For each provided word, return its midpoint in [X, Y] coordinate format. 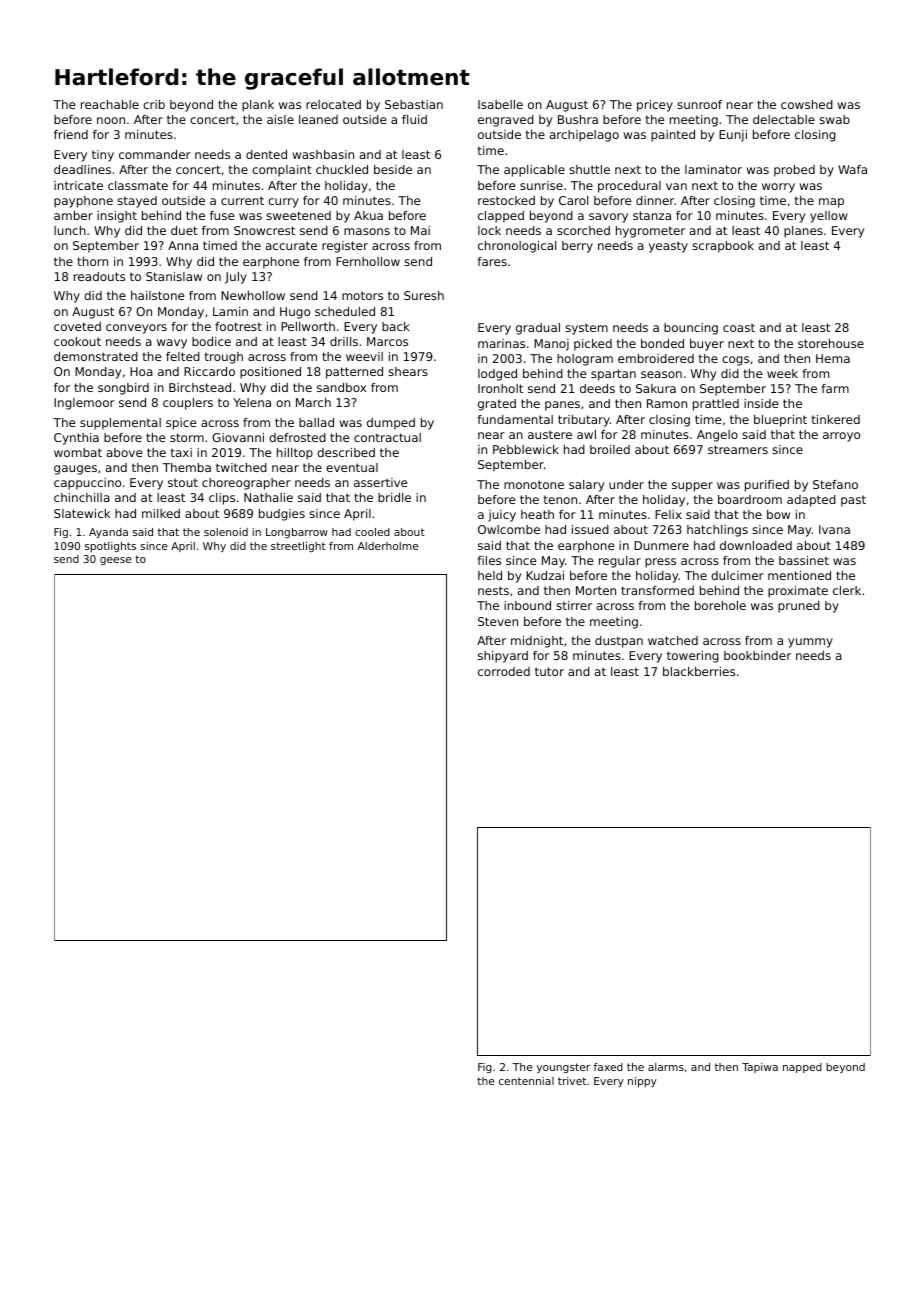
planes [803, 232]
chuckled [342, 169]
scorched [583, 230]
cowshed [807, 104]
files [489, 560]
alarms [666, 1067]
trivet [572, 1081]
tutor [549, 671]
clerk [847, 590]
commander [155, 154]
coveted [77, 326]
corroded [504, 671]
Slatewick [82, 513]
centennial [526, 1081]
